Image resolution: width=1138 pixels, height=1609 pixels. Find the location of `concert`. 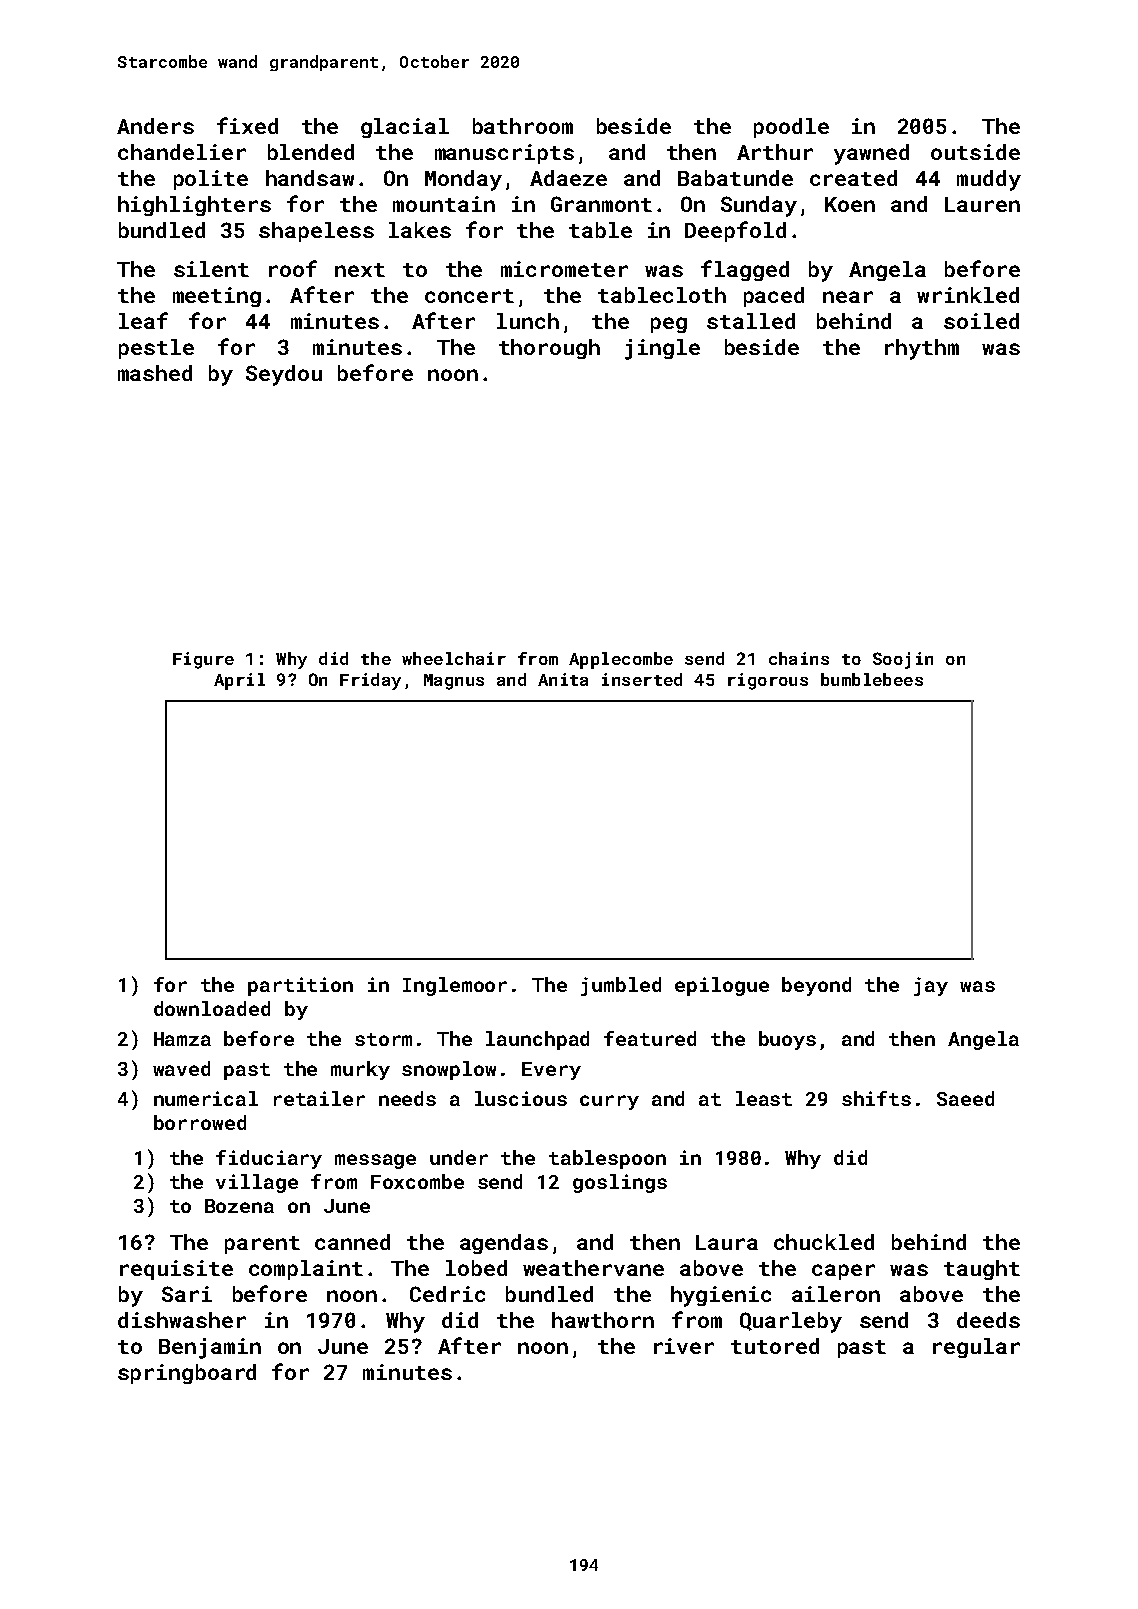

concert is located at coordinates (469, 296).
